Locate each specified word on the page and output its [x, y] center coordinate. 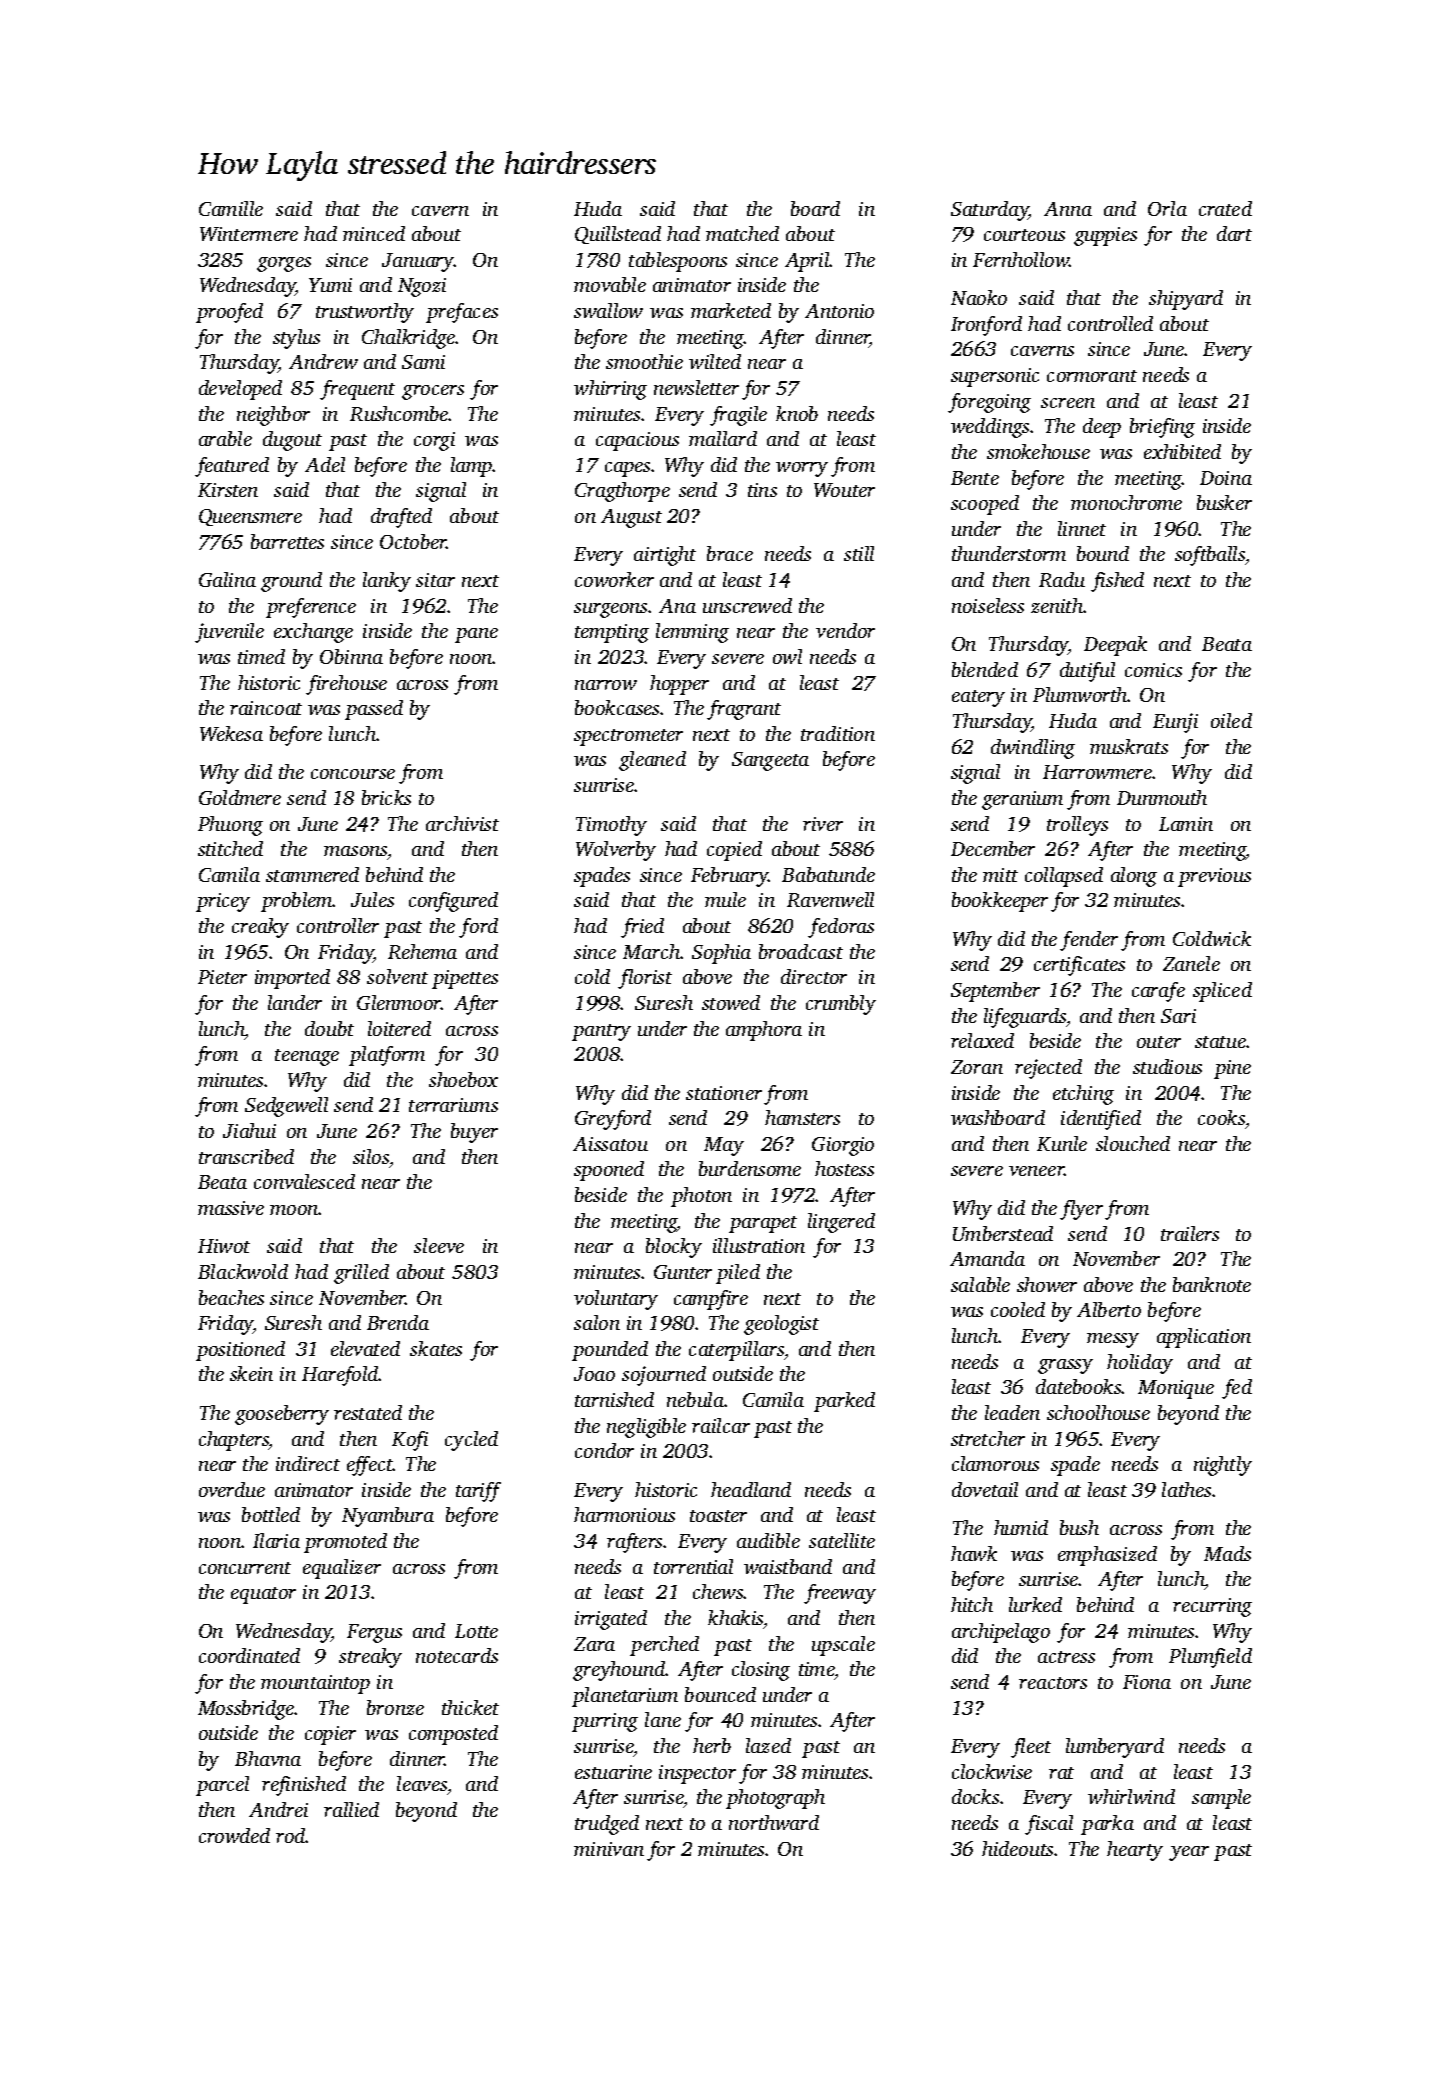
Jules [372, 899]
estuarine [613, 1772]
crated [1225, 208]
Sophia [721, 954]
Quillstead [618, 235]
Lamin [1186, 824]
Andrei [278, 1809]
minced [374, 233]
